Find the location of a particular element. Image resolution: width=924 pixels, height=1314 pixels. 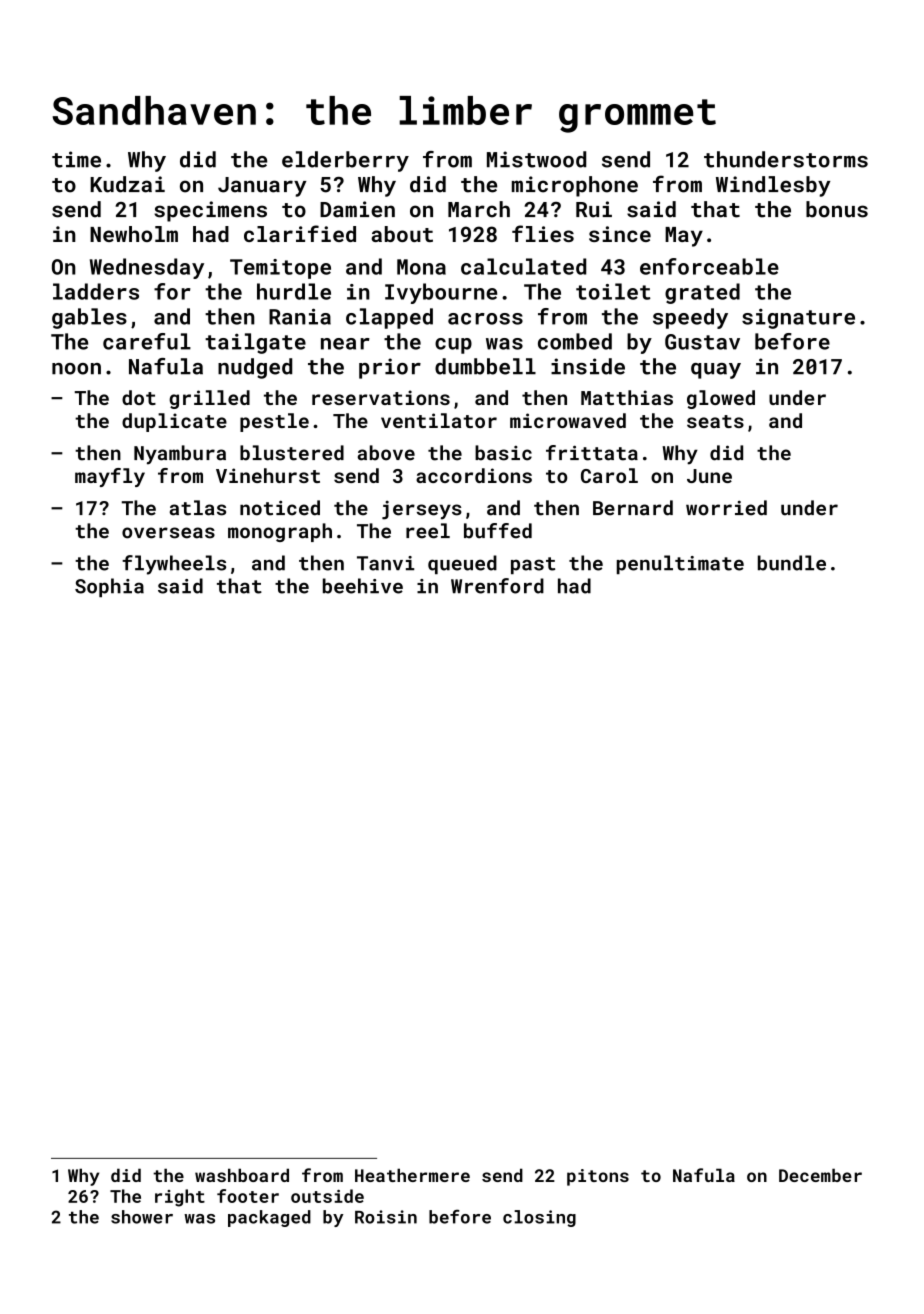

mayfly is located at coordinates (110, 477).
